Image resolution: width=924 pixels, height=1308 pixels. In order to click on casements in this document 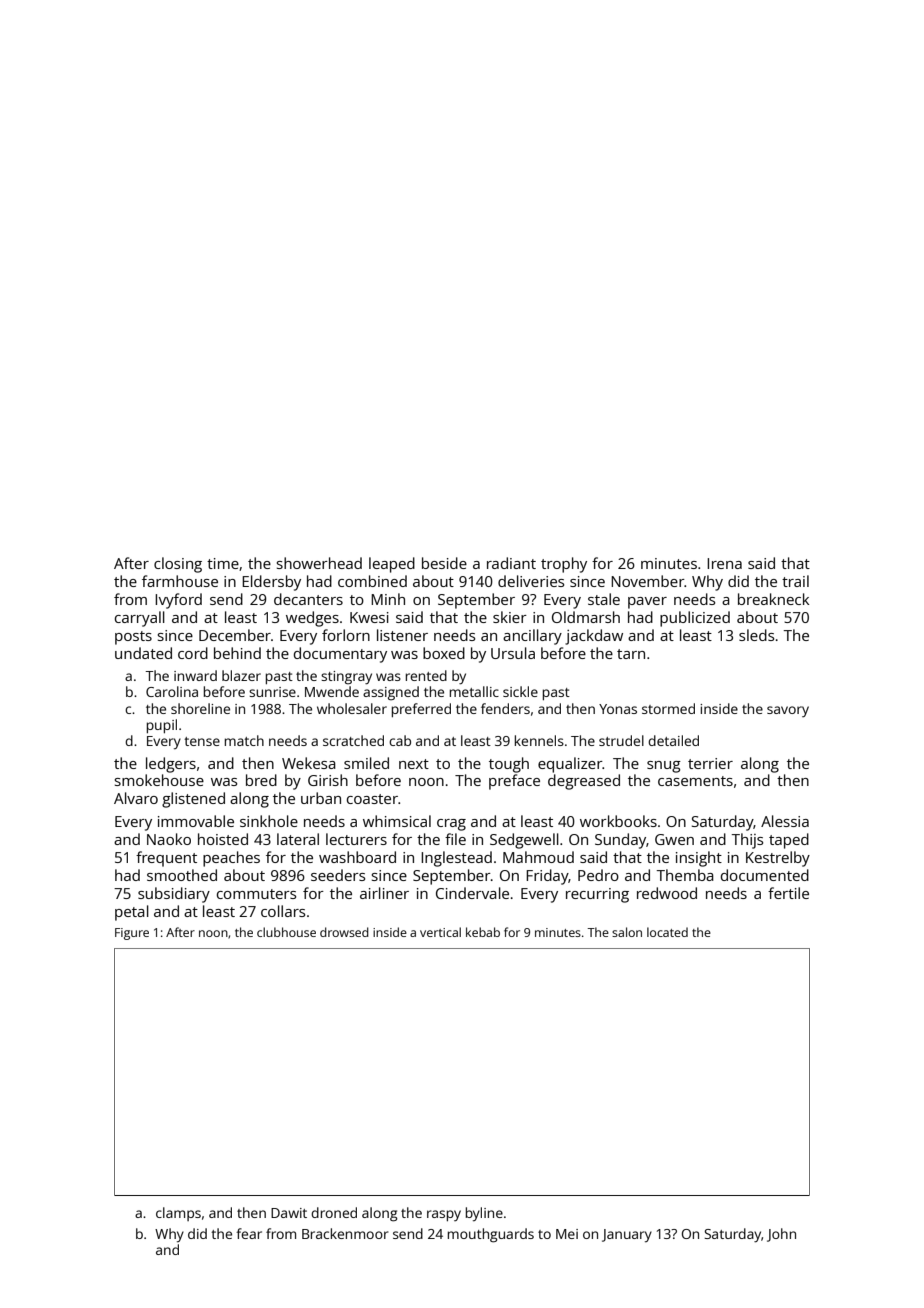, I will do `click(695, 781)`.
